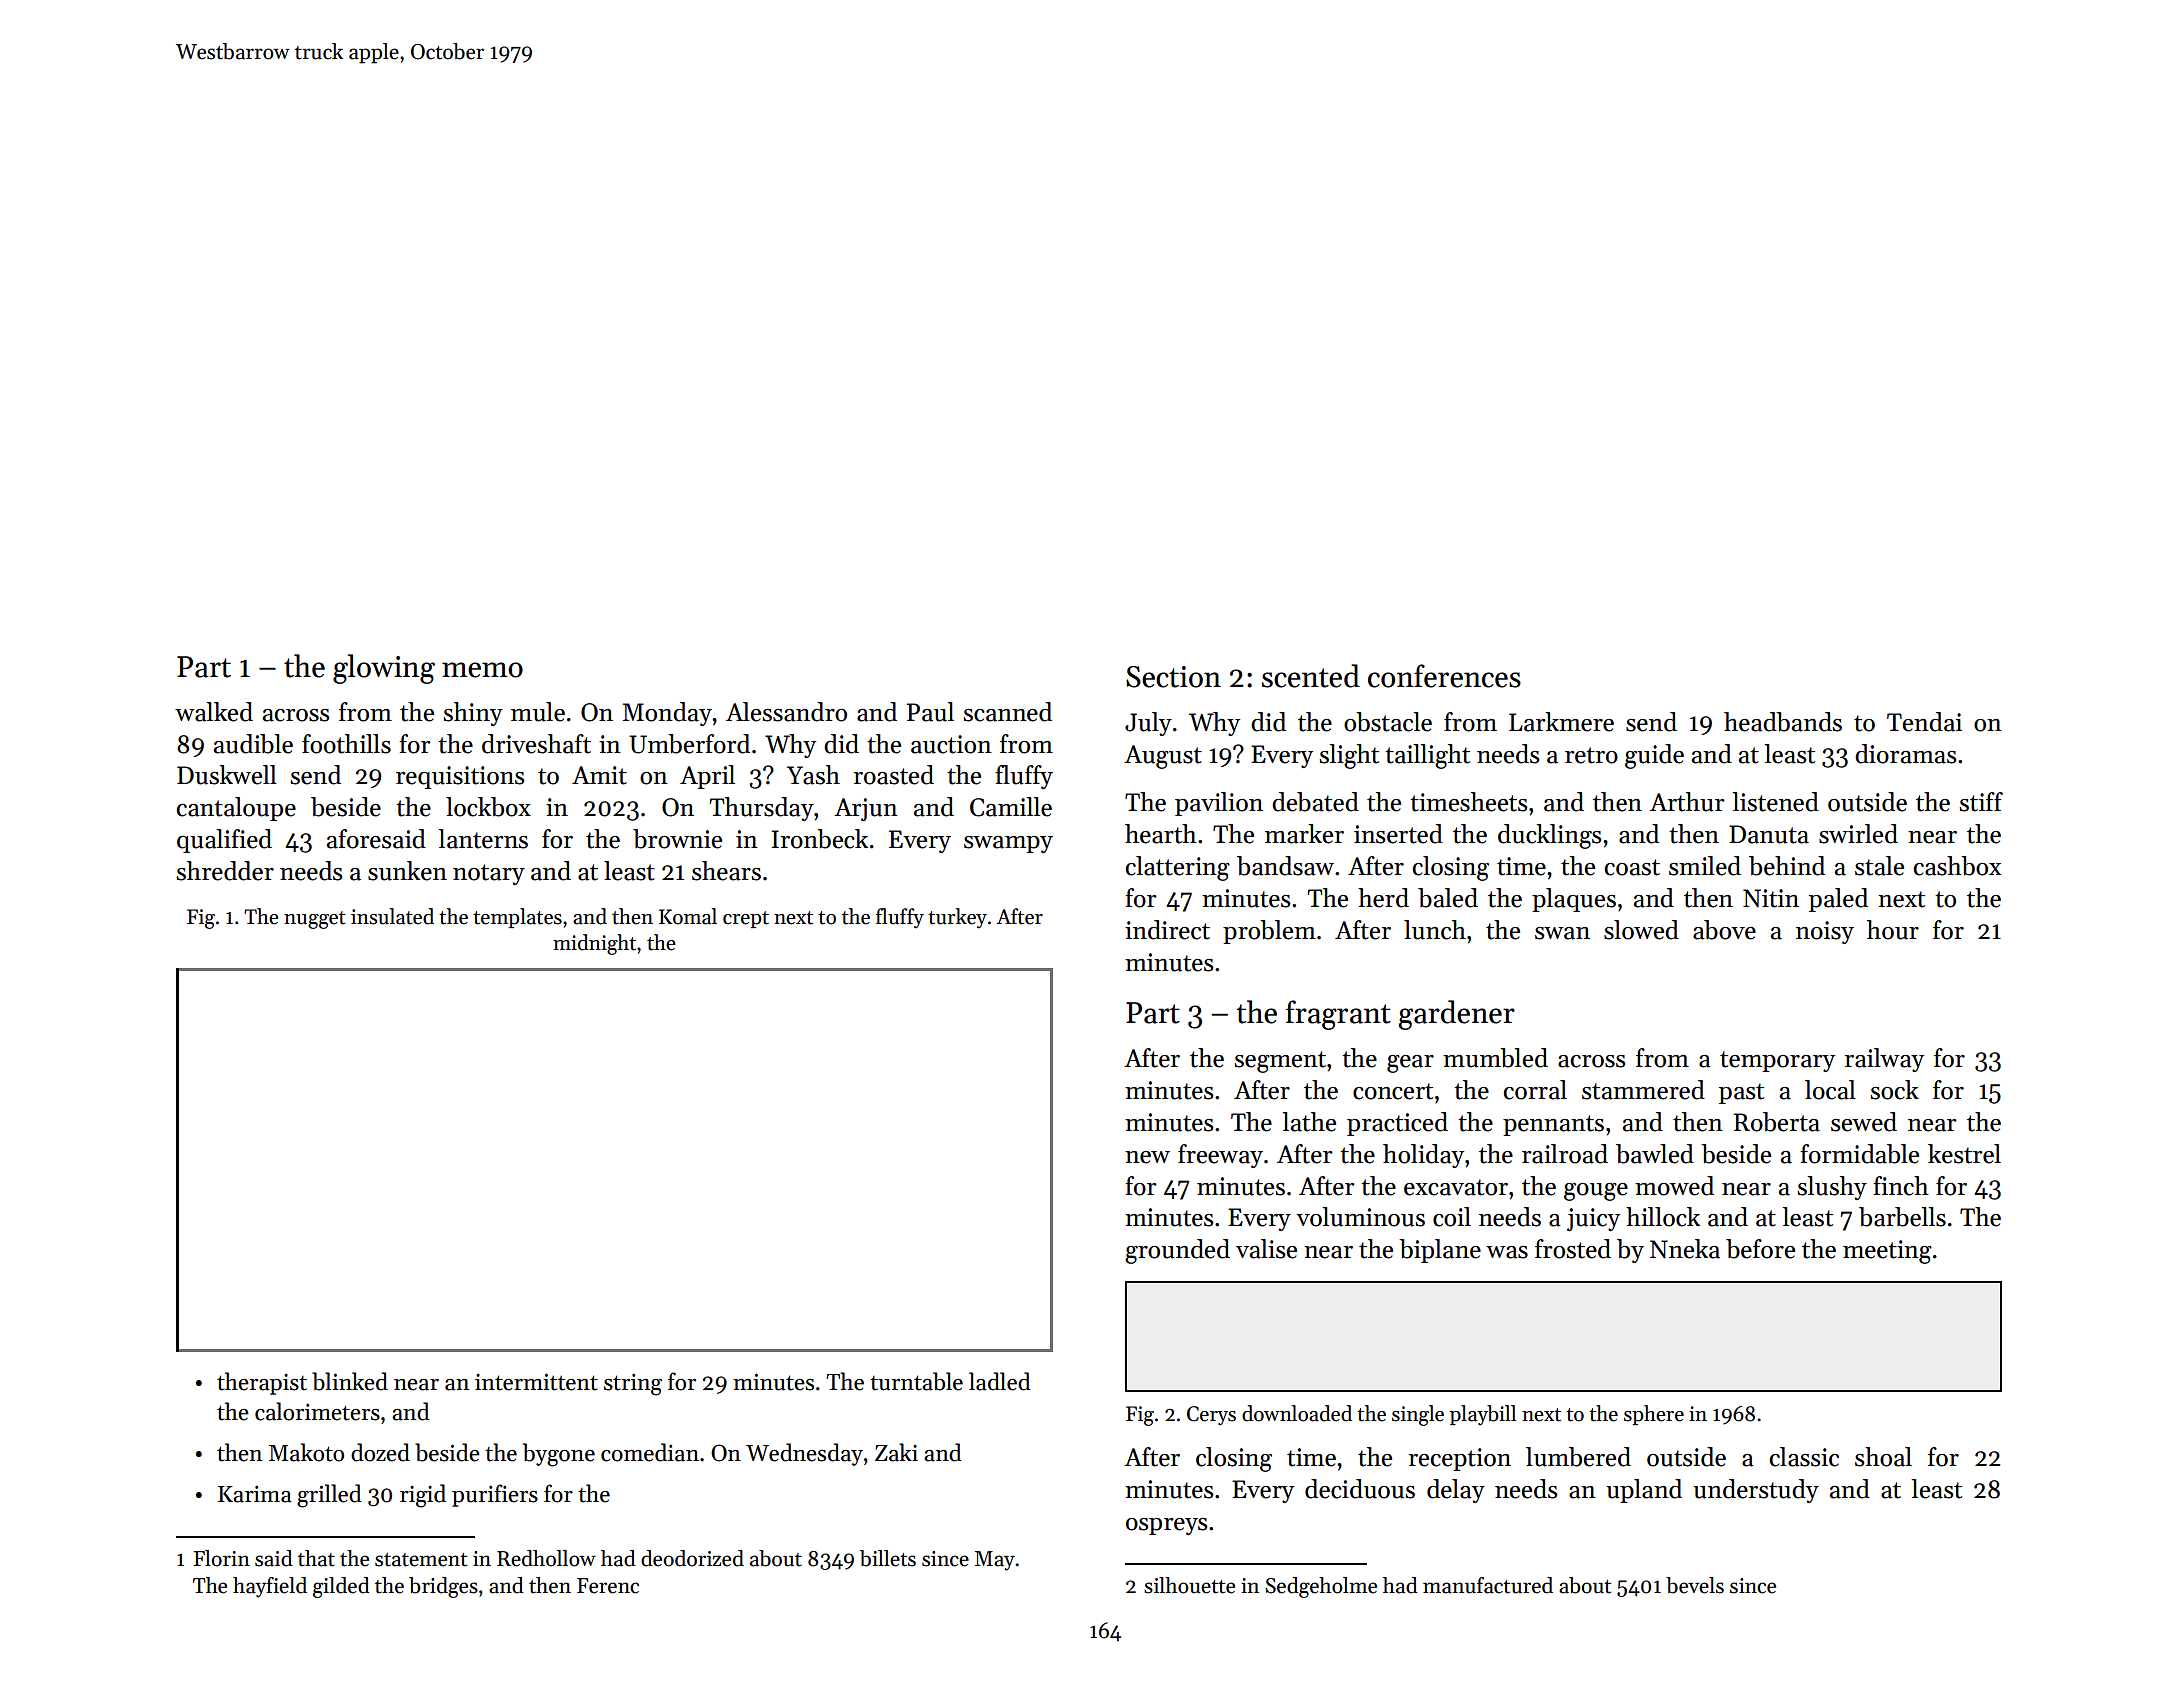 This screenshot has width=2178, height=1683. What do you see at coordinates (1280, 1062) in the screenshot?
I see `segment` at bounding box center [1280, 1062].
